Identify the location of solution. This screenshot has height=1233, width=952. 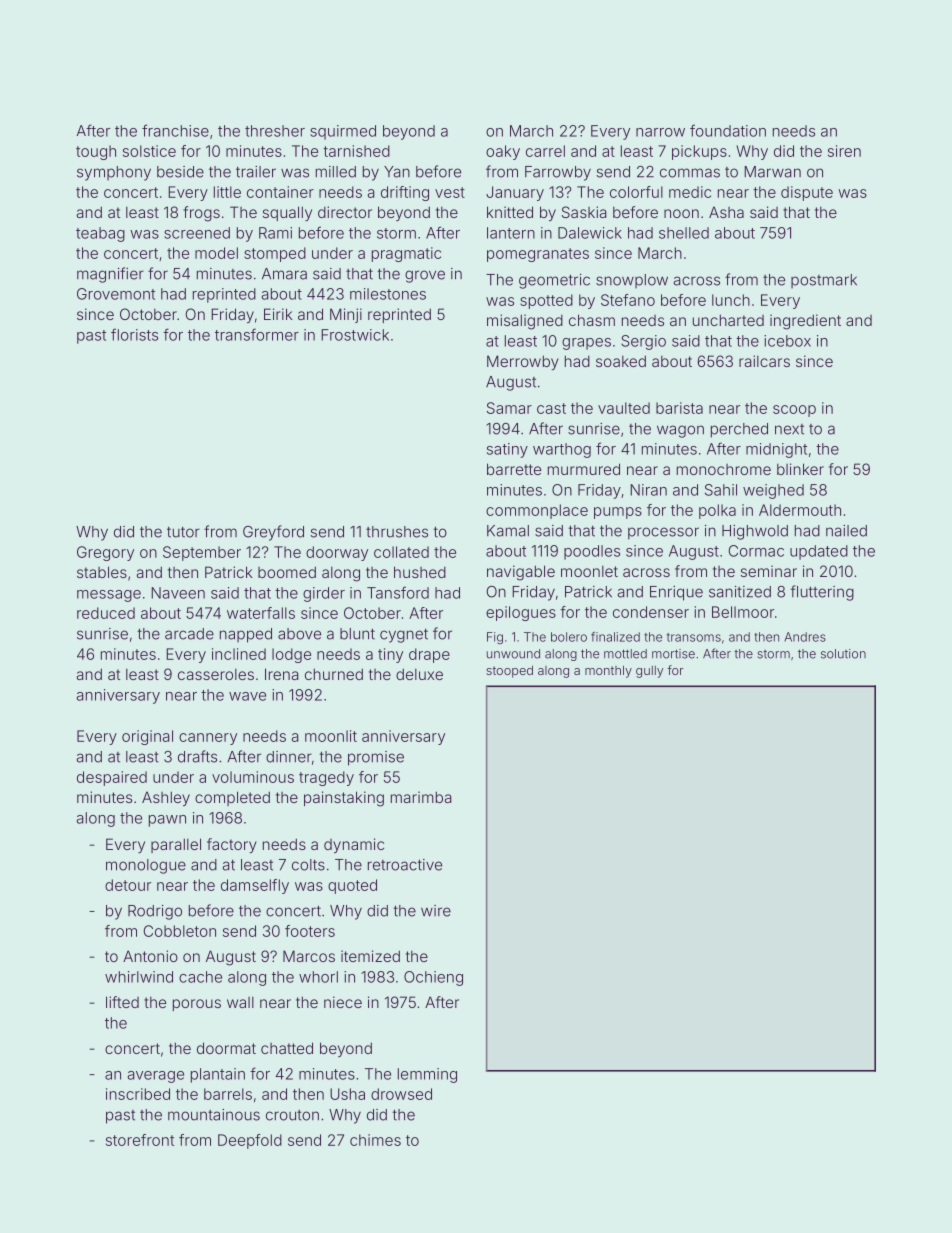
(843, 654).
